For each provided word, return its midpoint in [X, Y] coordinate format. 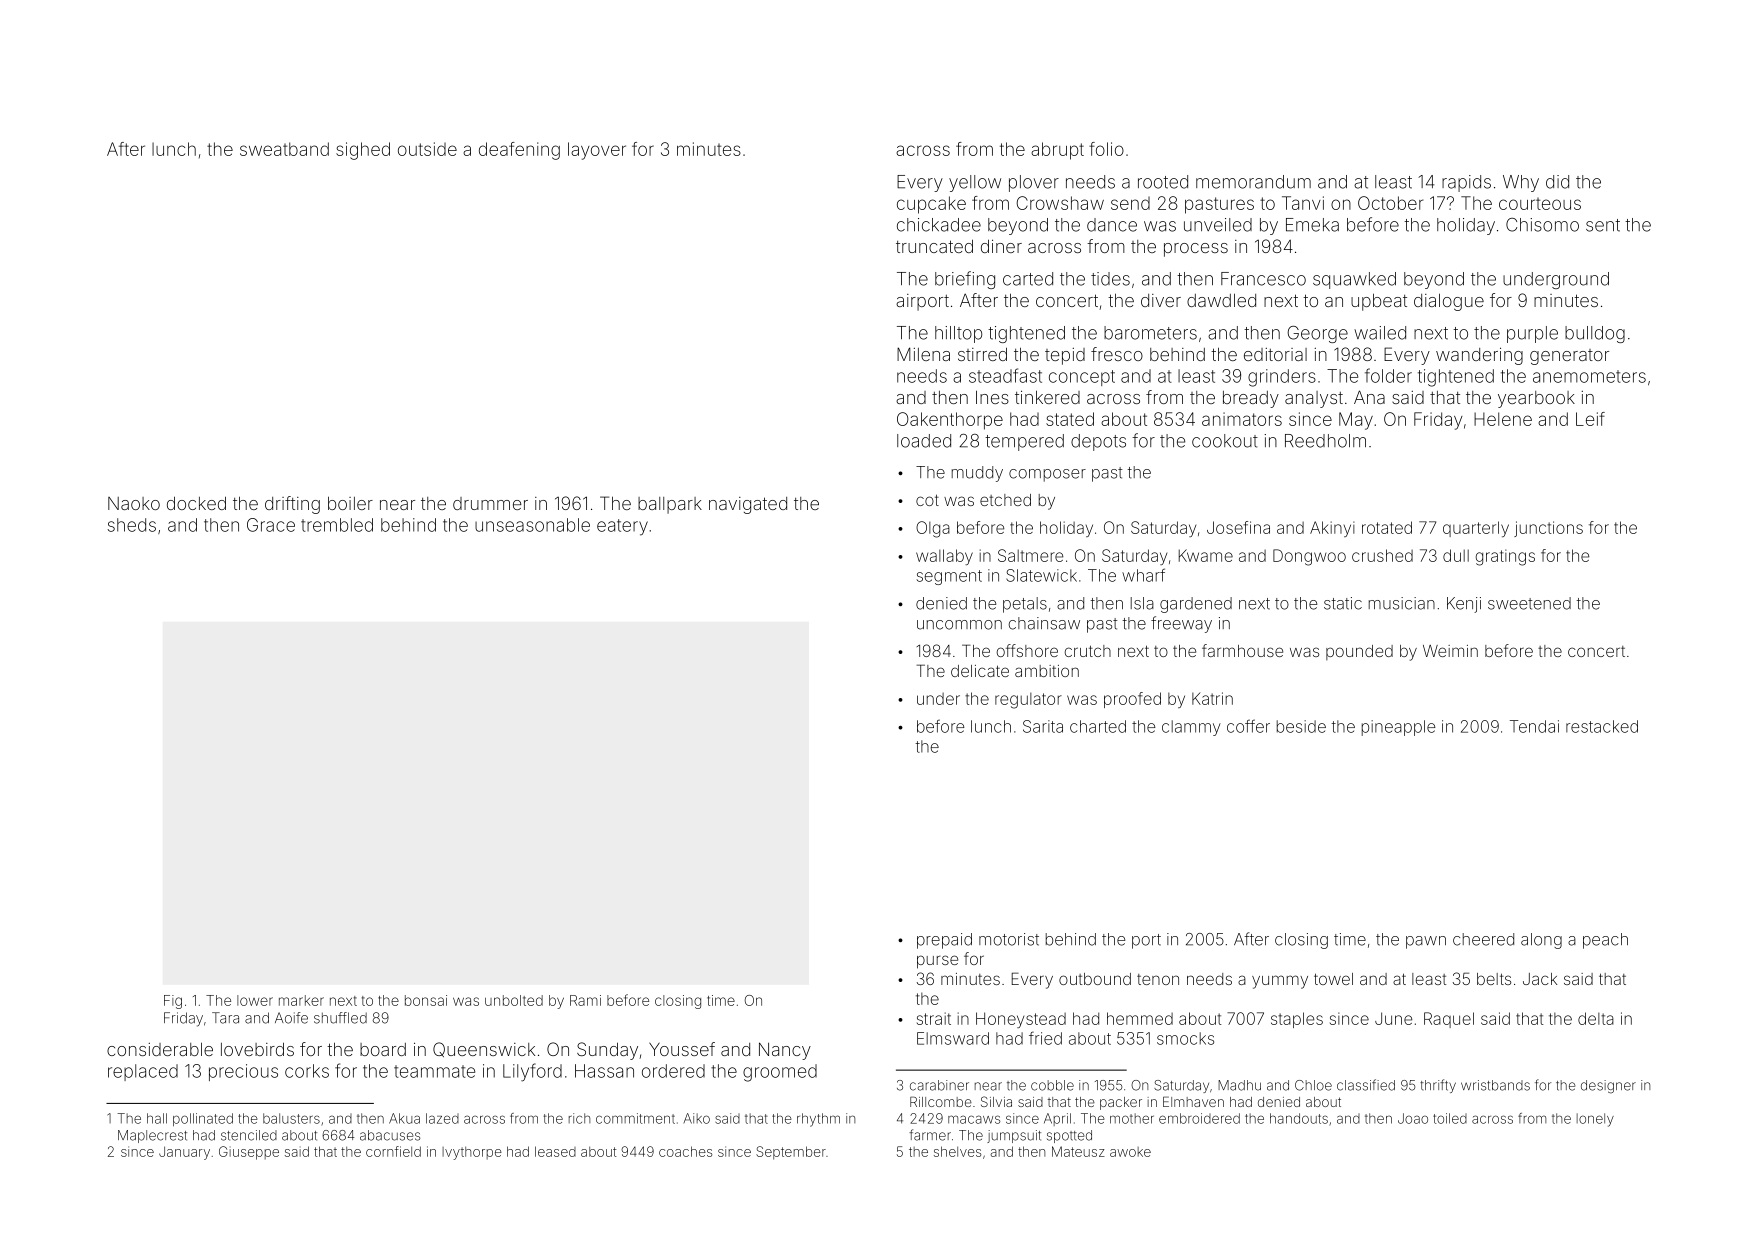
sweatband [284, 149]
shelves [957, 1151]
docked [196, 503]
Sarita [1043, 726]
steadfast [1005, 375]
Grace [271, 525]
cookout [1225, 441]
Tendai [1534, 726]
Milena [923, 354]
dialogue [1449, 302]
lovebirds [257, 1049]
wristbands [1495, 1085]
